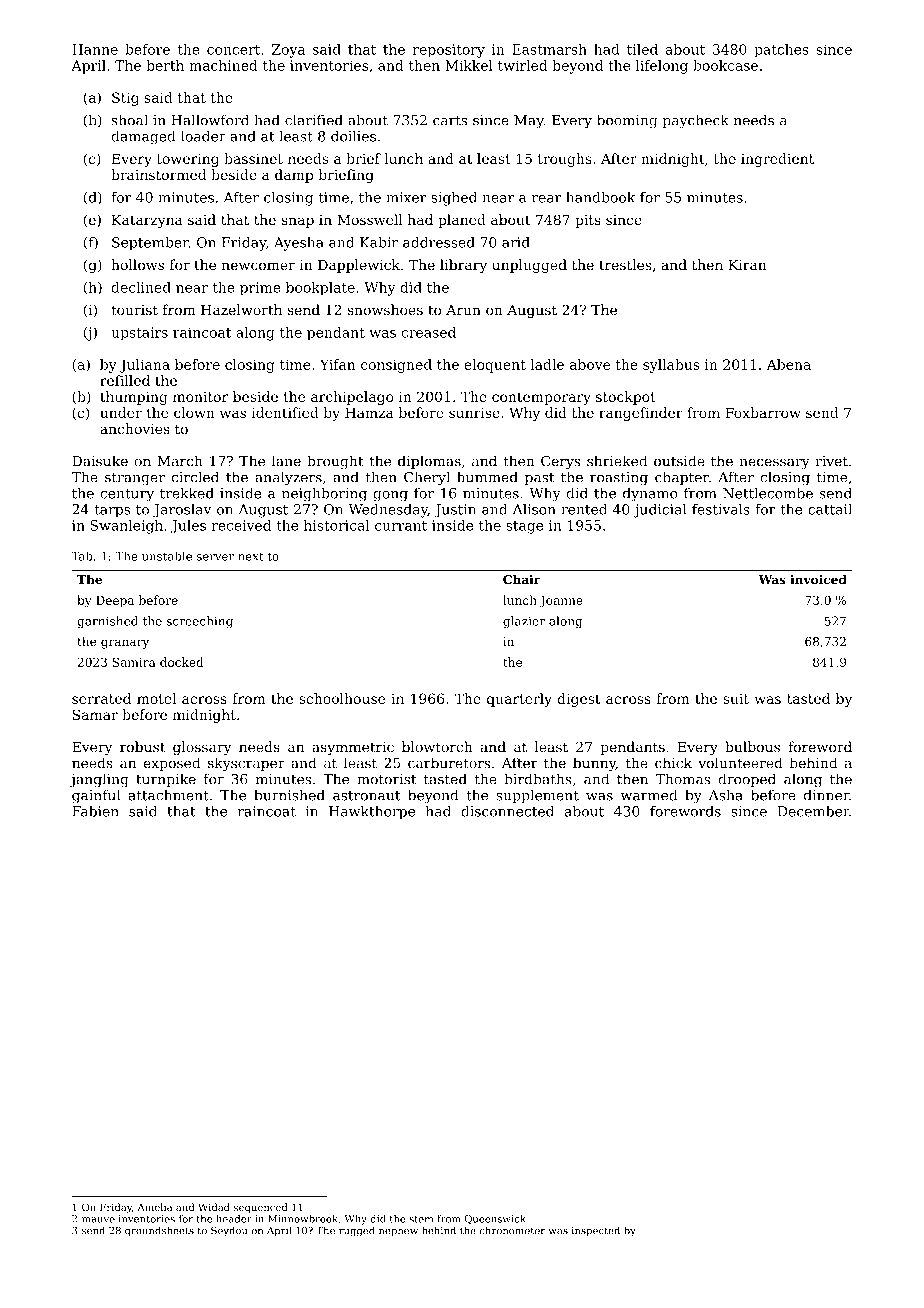 The width and height of the page is (924, 1308). What do you see at coordinates (421, 1219) in the page?
I see `stem` at bounding box center [421, 1219].
